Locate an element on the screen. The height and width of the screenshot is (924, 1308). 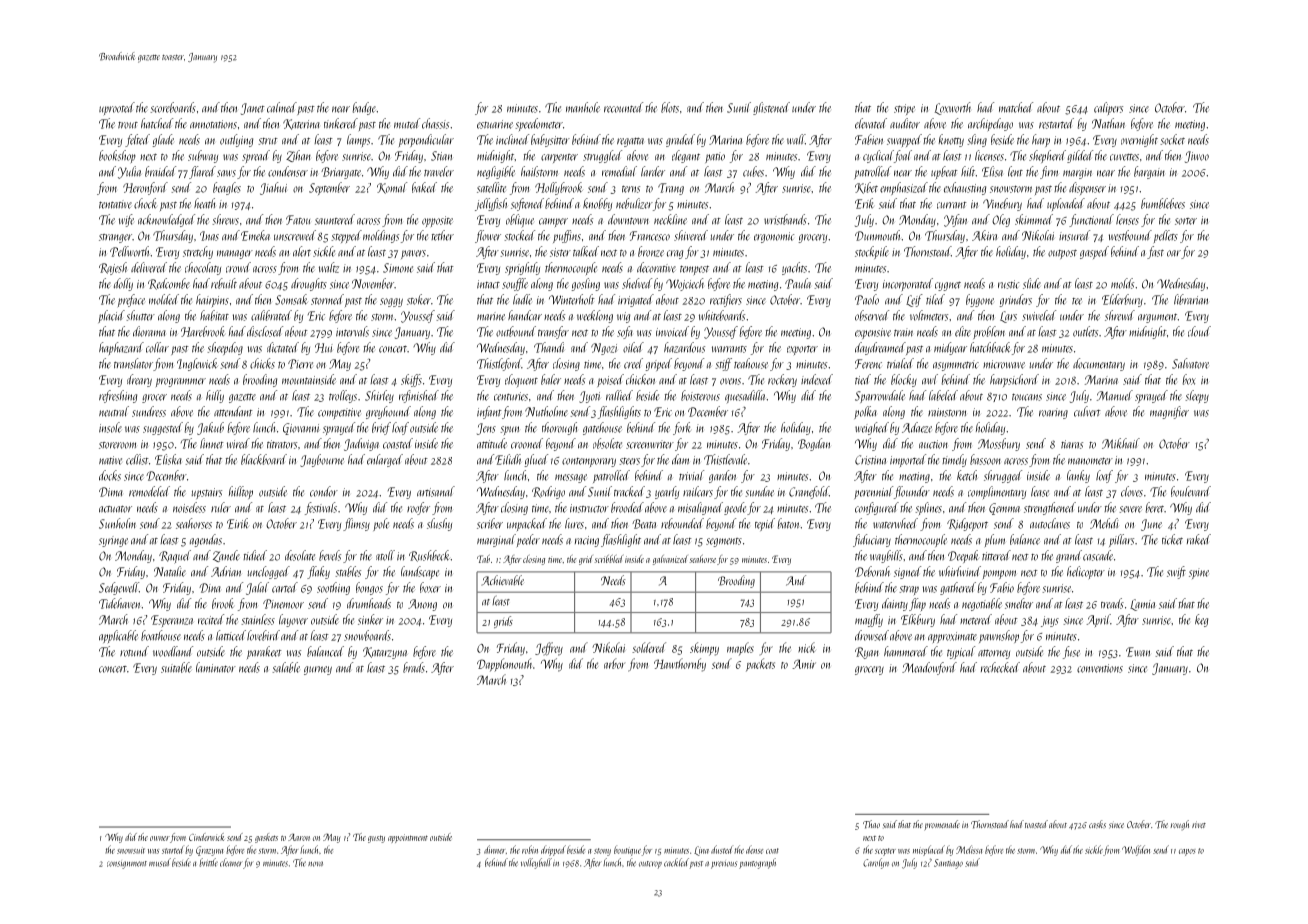
manhole is located at coordinates (583, 107).
